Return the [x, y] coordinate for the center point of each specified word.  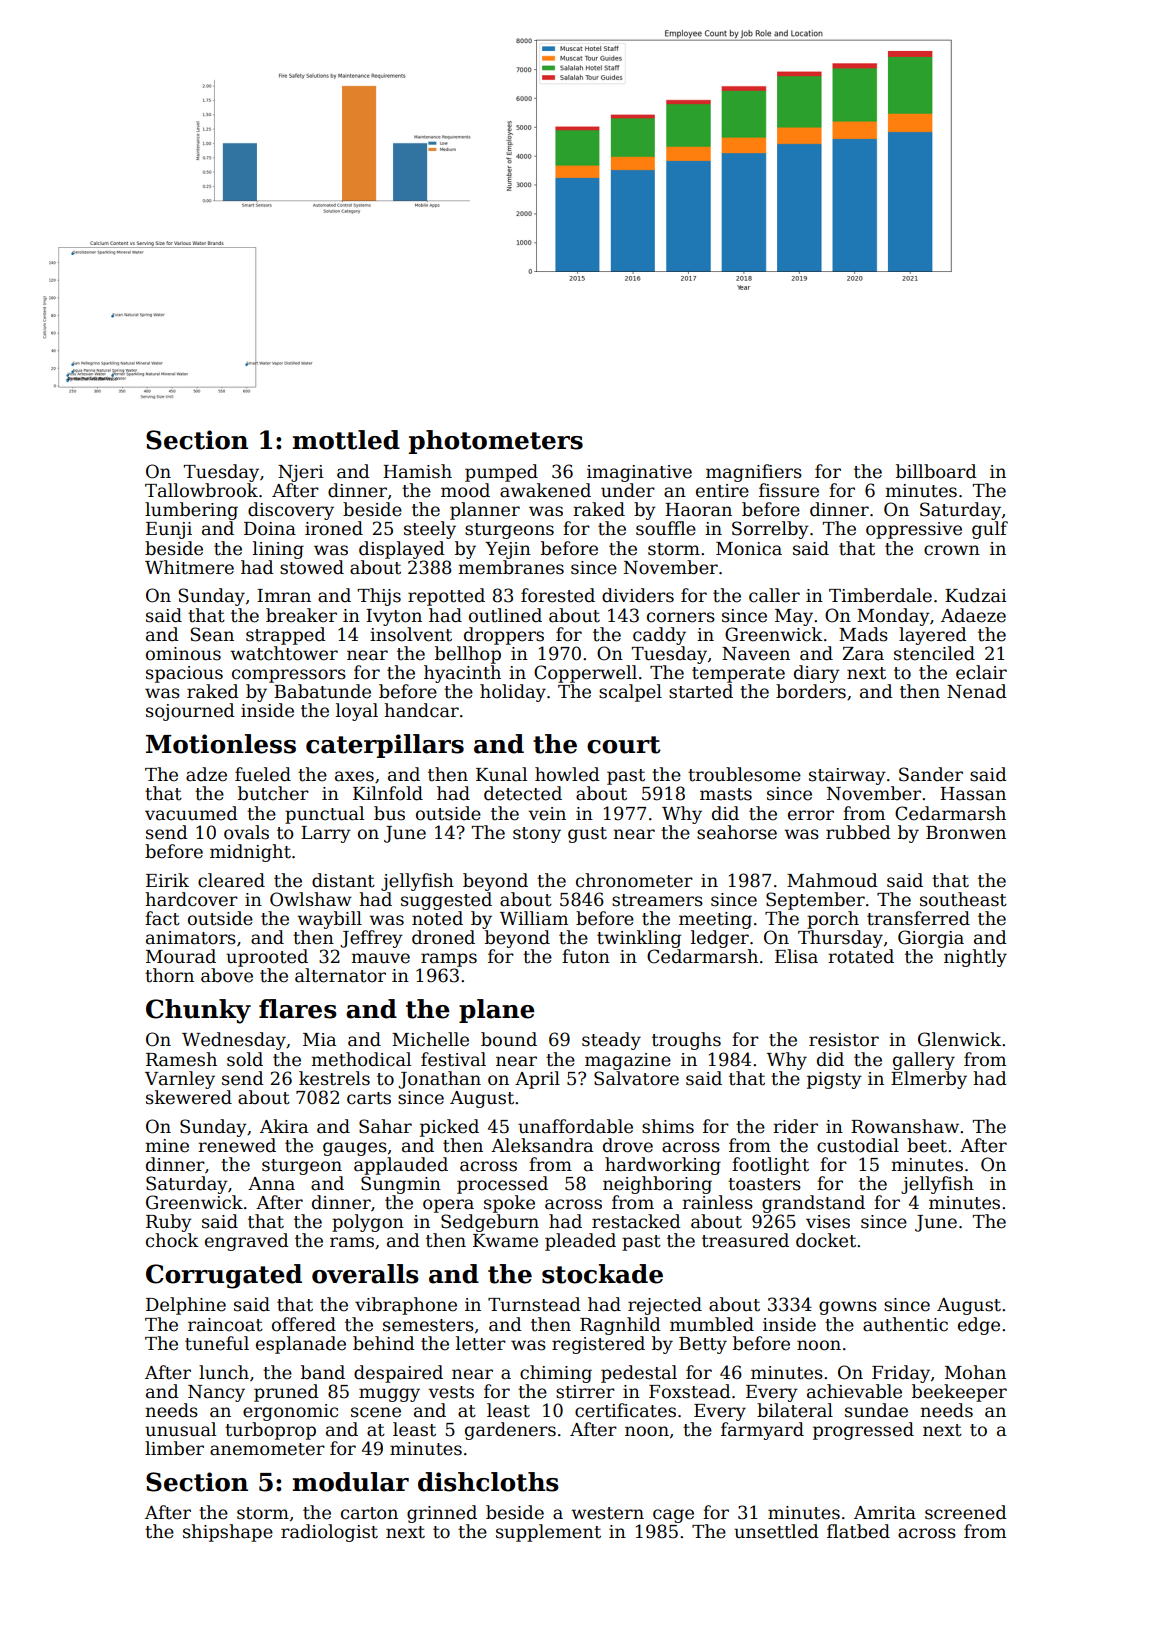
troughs [686, 1041]
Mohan [975, 1372]
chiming [556, 1374]
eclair [981, 672]
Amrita [885, 1513]
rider [795, 1126]
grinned [442, 1514]
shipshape [228, 1533]
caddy [659, 636]
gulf [990, 530]
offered [304, 1324]
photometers [496, 442]
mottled [346, 440]
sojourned [190, 712]
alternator [340, 975]
